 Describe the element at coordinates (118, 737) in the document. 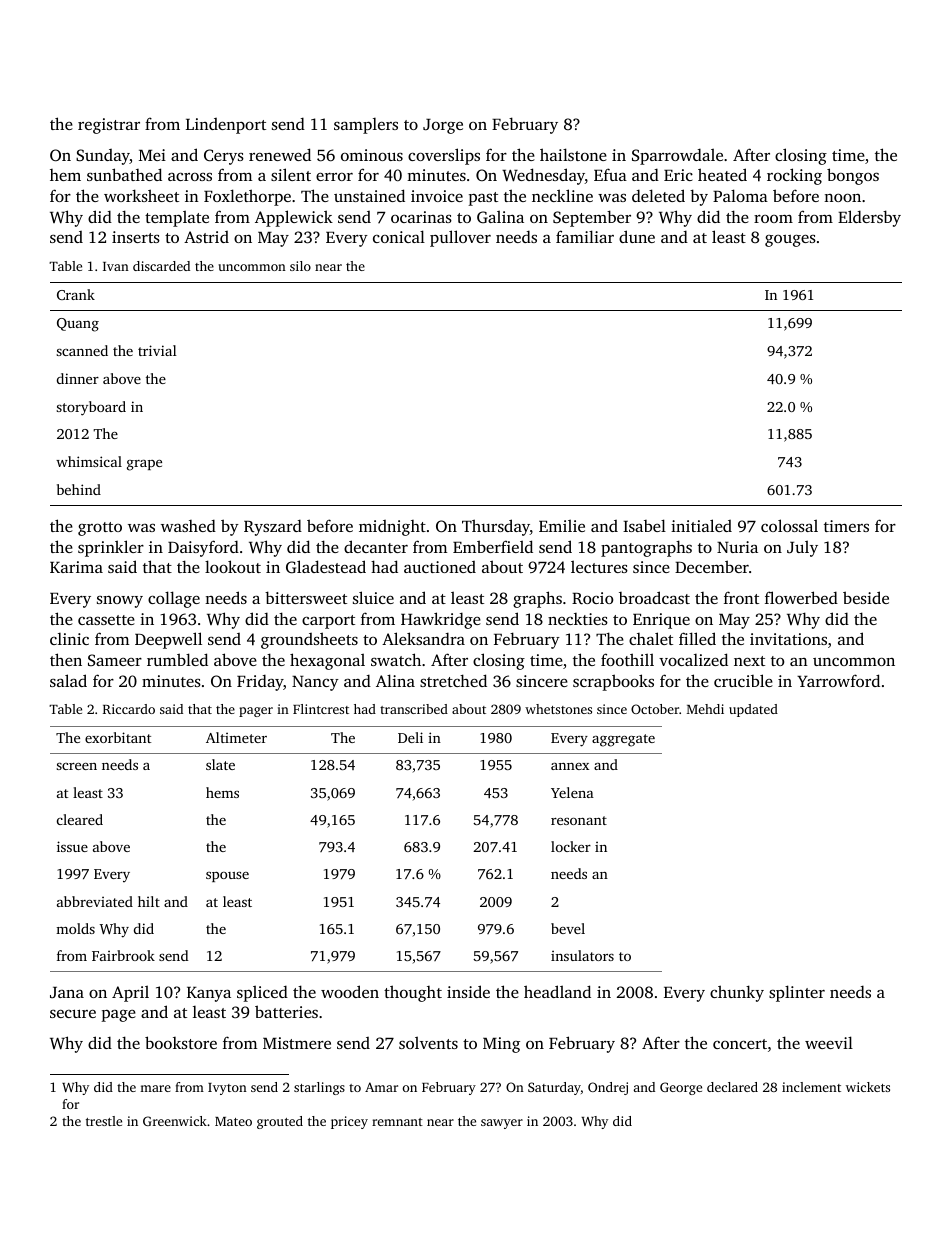

I see `exorbitant` at that location.
